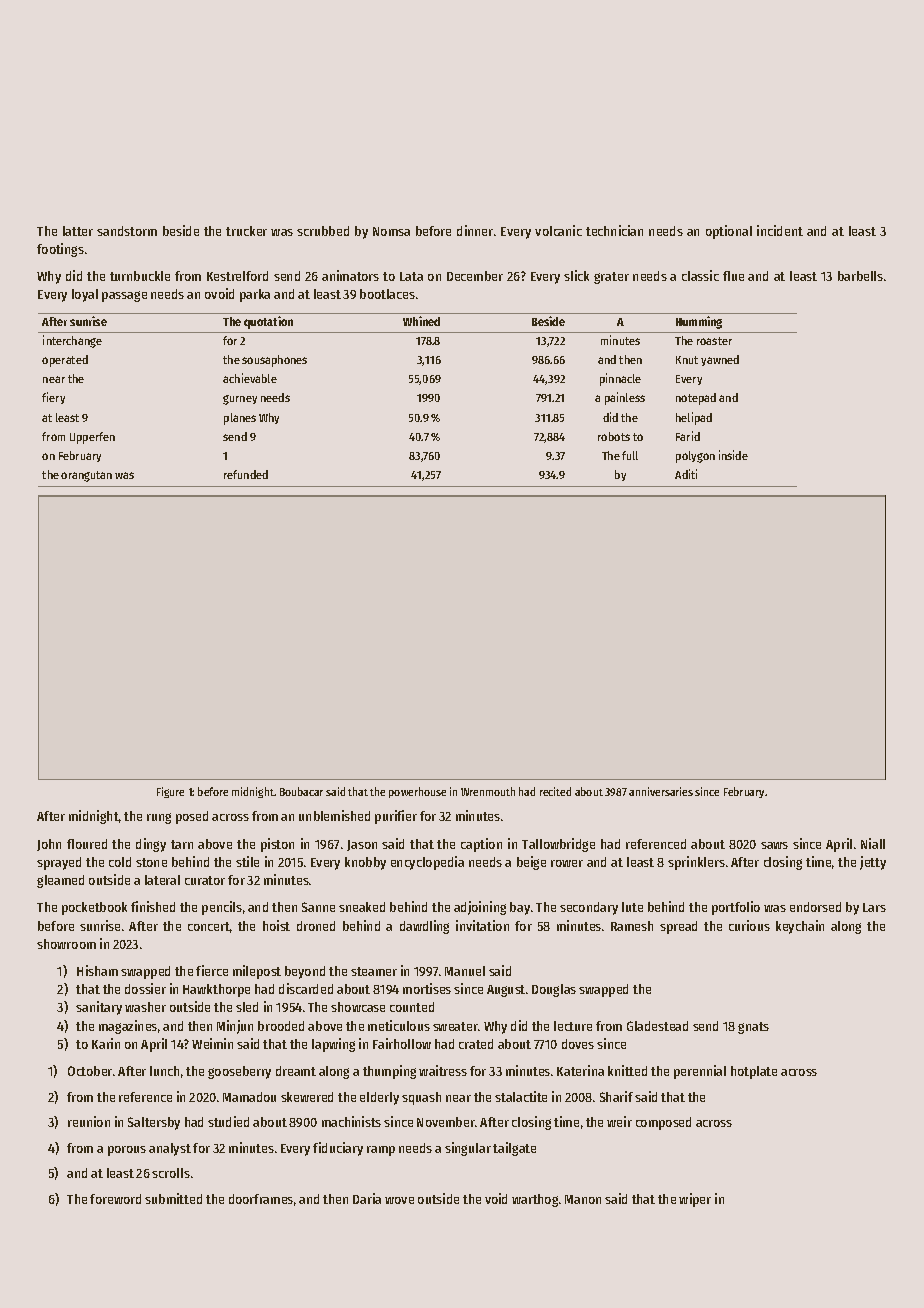 This screenshot has width=924, height=1308. I want to click on sprinklers, so click(696, 863).
